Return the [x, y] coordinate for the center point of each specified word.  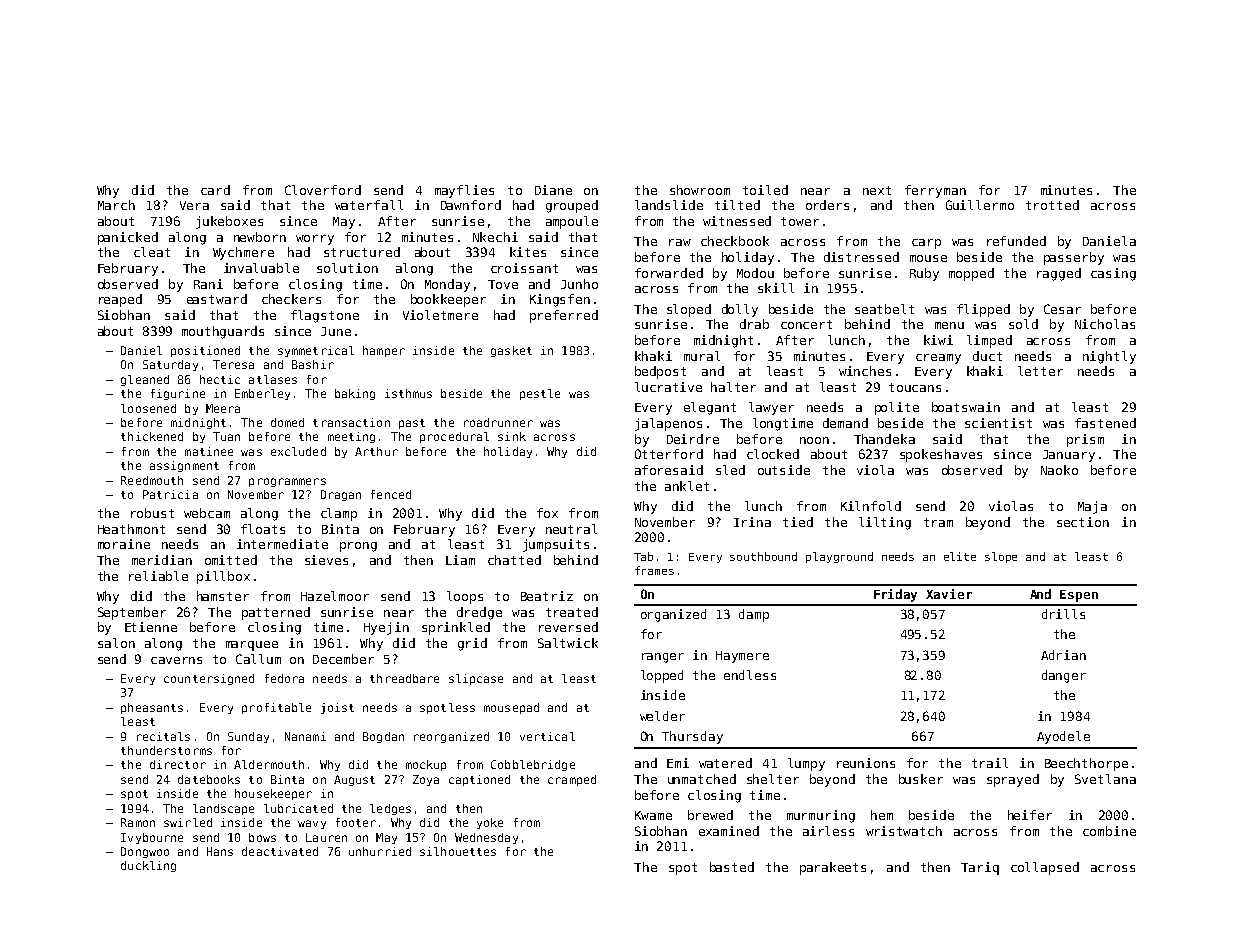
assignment [184, 466]
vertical [547, 736]
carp [926, 244]
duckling [148, 866]
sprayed [1013, 780]
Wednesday [486, 838]
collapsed [1045, 868]
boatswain [966, 407]
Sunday [248, 737]
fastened [1105, 423]
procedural [454, 437]
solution [347, 268]
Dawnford [471, 205]
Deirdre [693, 439]
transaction [351, 422]
